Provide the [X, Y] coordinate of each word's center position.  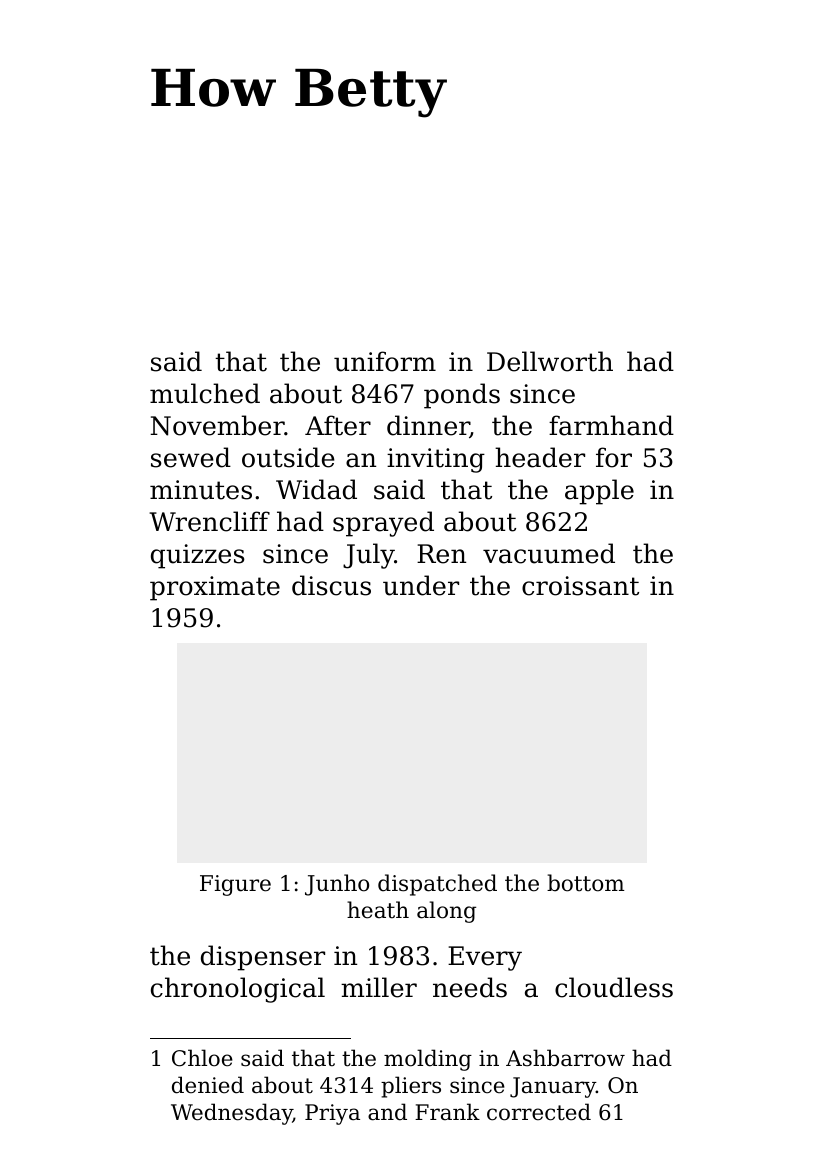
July [369, 556]
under [421, 585]
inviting [436, 460]
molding [428, 1060]
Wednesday [232, 1114]
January [553, 1087]
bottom [586, 883]
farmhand [611, 425]
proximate [215, 588]
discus [331, 585]
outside [288, 457]
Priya [332, 1114]
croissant [580, 586]
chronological [238, 990]
